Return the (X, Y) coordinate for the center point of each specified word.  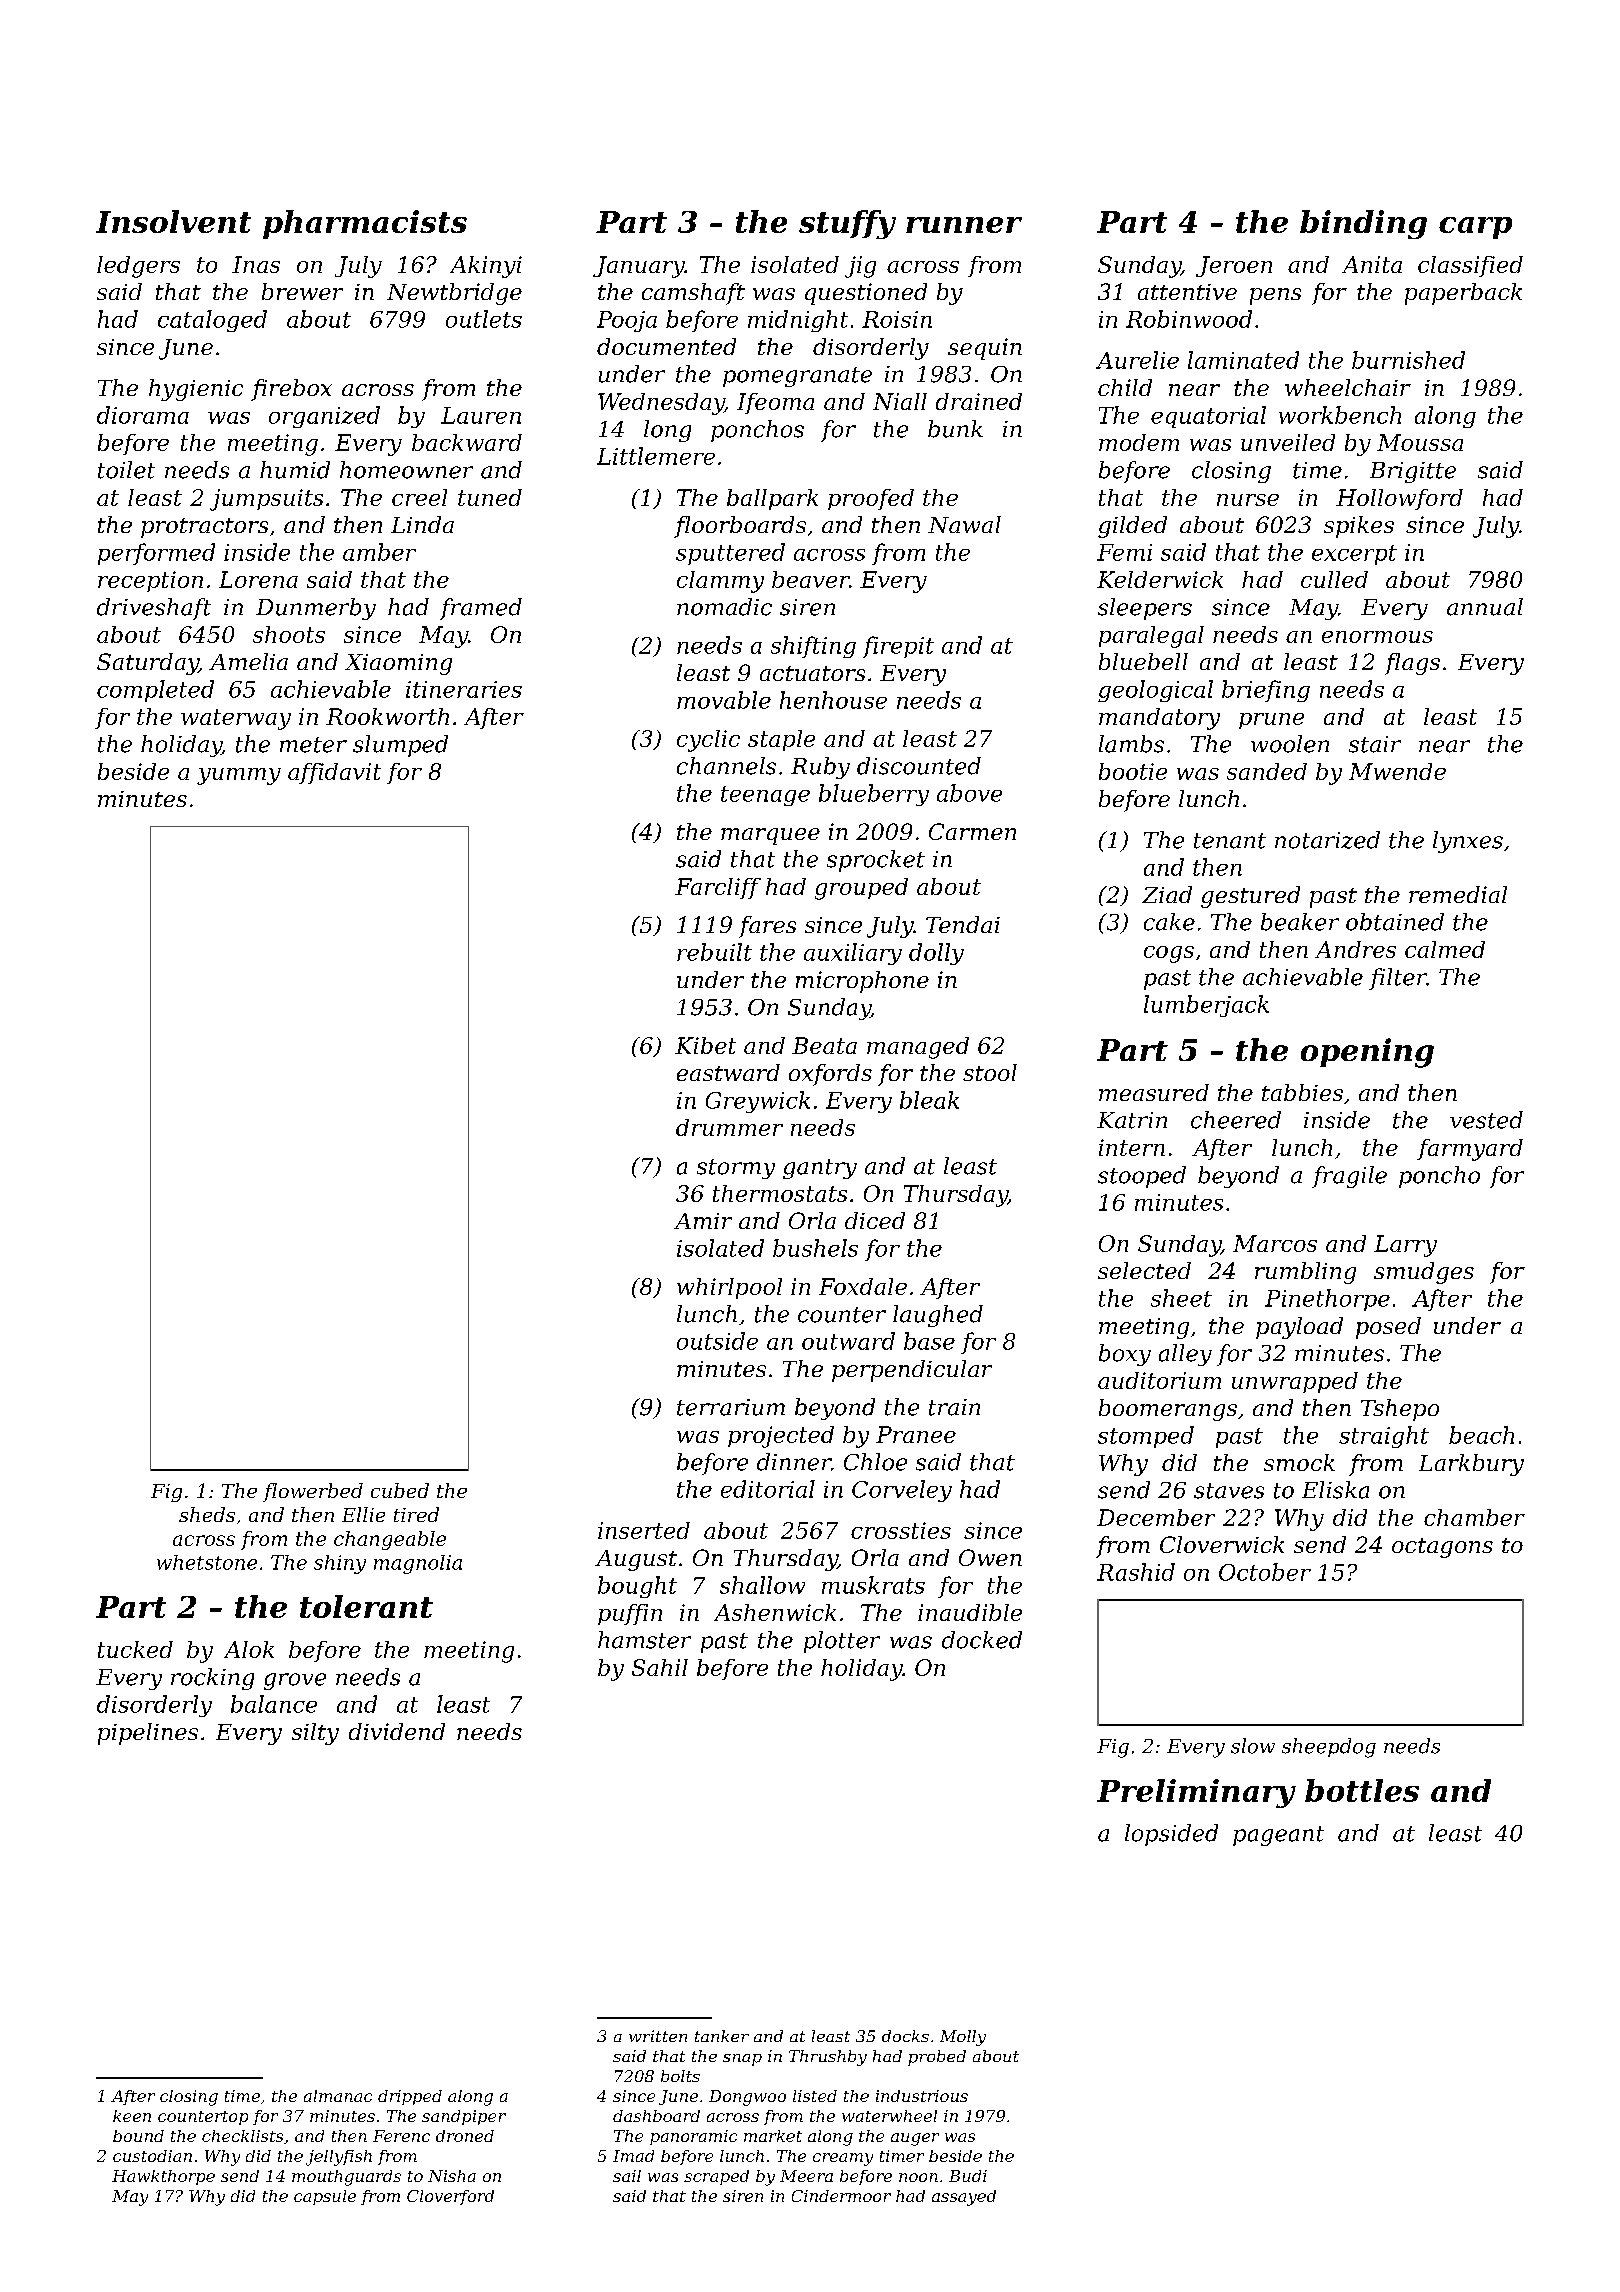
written (658, 2036)
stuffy (847, 224)
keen (132, 2116)
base (929, 1341)
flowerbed (313, 1492)
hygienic (196, 390)
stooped (1142, 1177)
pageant (1278, 1836)
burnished (1408, 360)
